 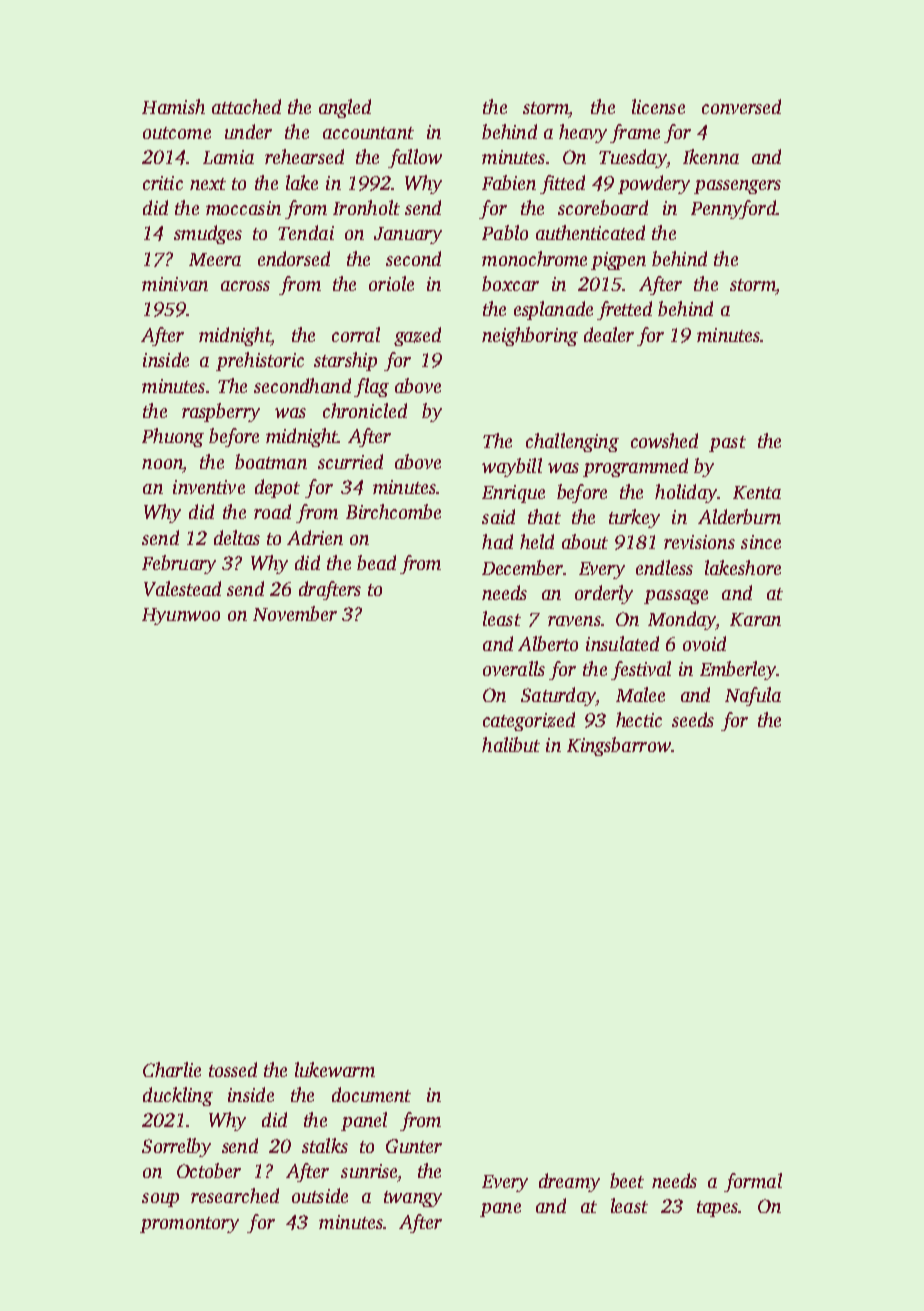 What do you see at coordinates (173, 106) in the document?
I see `Hamish` at bounding box center [173, 106].
